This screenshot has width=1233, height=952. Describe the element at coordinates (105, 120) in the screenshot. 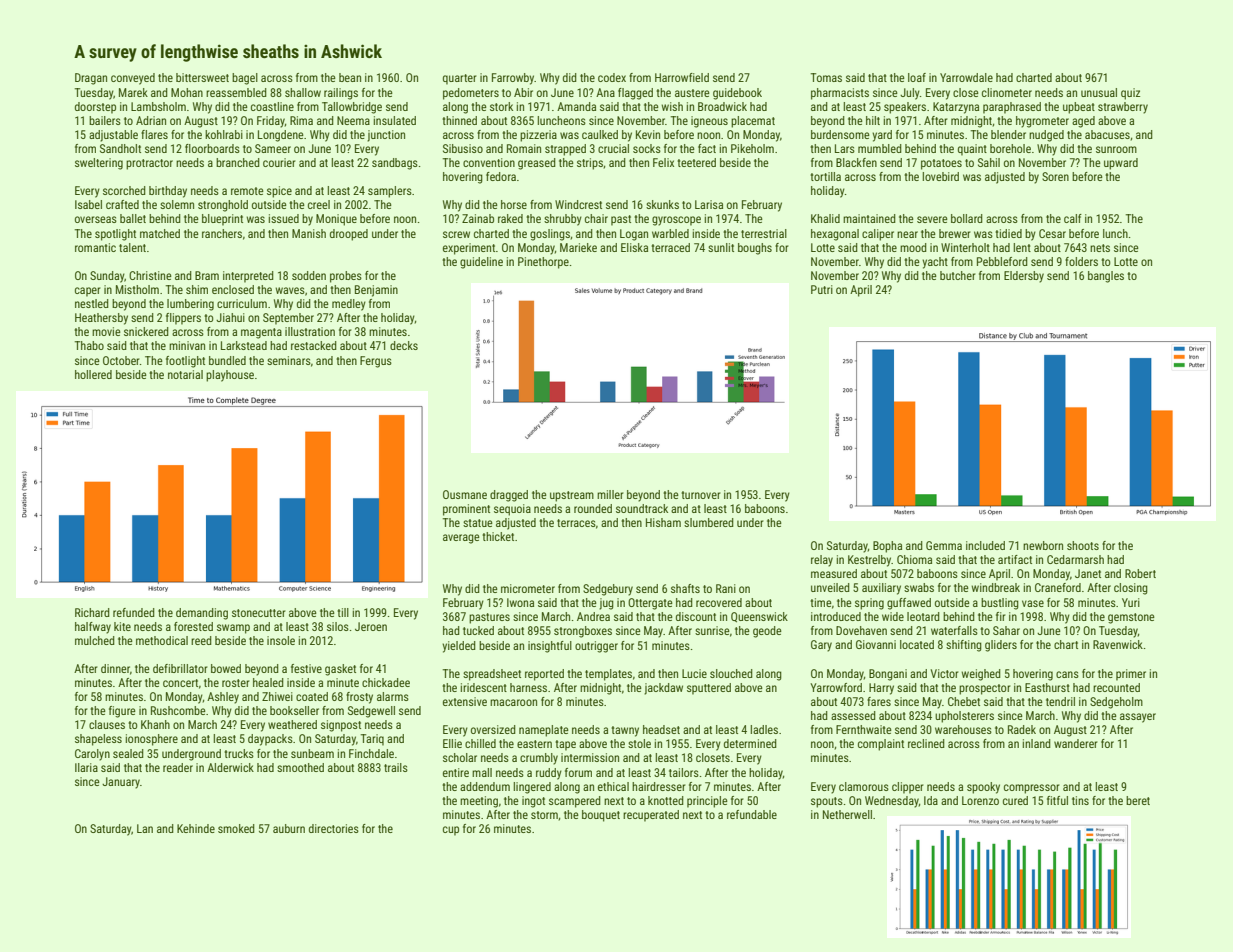

I see `bailers` at that location.
